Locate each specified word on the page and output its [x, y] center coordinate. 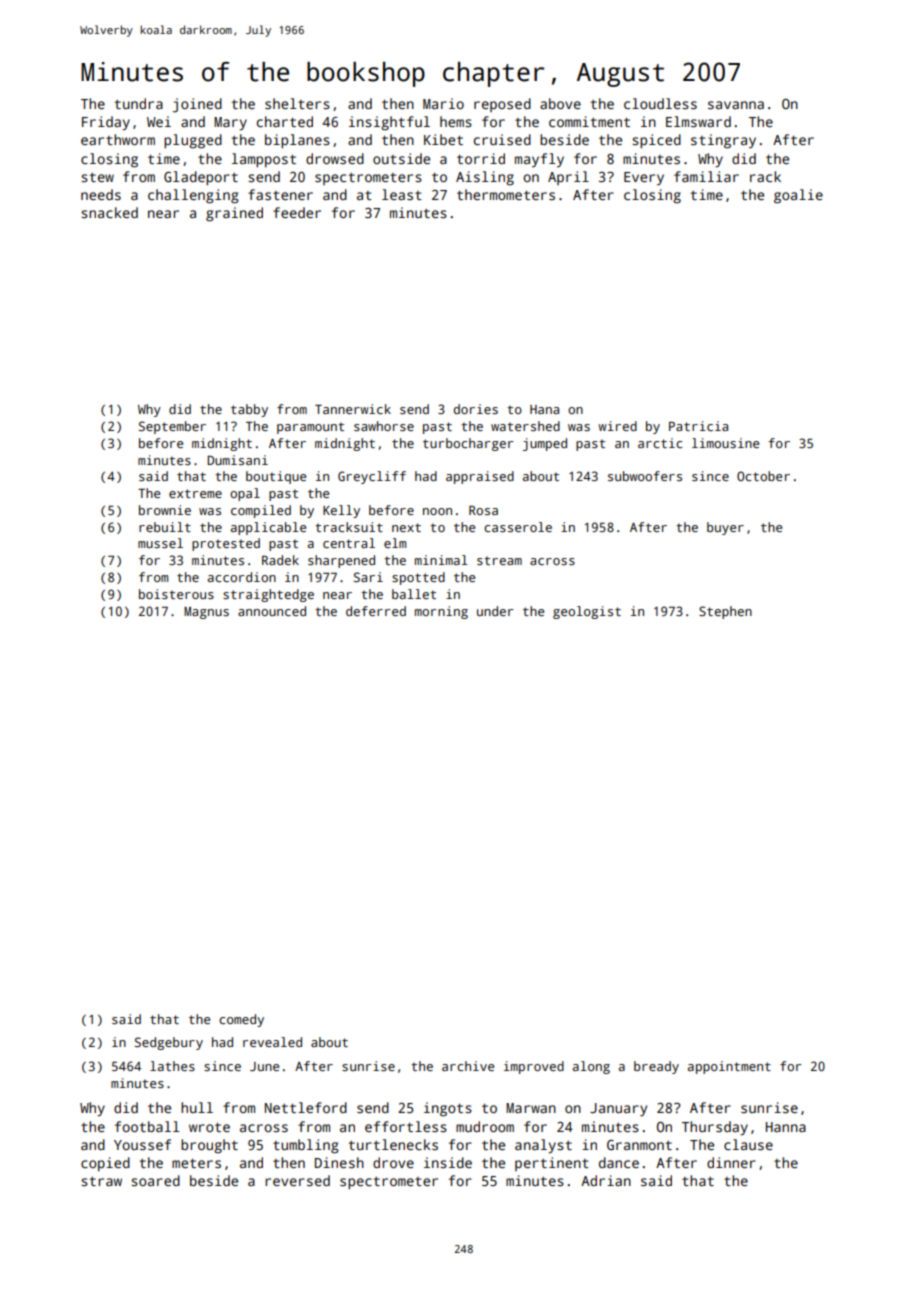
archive [468, 1066]
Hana [544, 409]
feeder [297, 212]
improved [534, 1067]
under [495, 611]
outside [401, 158]
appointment [729, 1067]
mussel [160, 543]
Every [644, 178]
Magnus [206, 613]
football [147, 1126]
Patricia [698, 426]
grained [234, 214]
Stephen [725, 612]
